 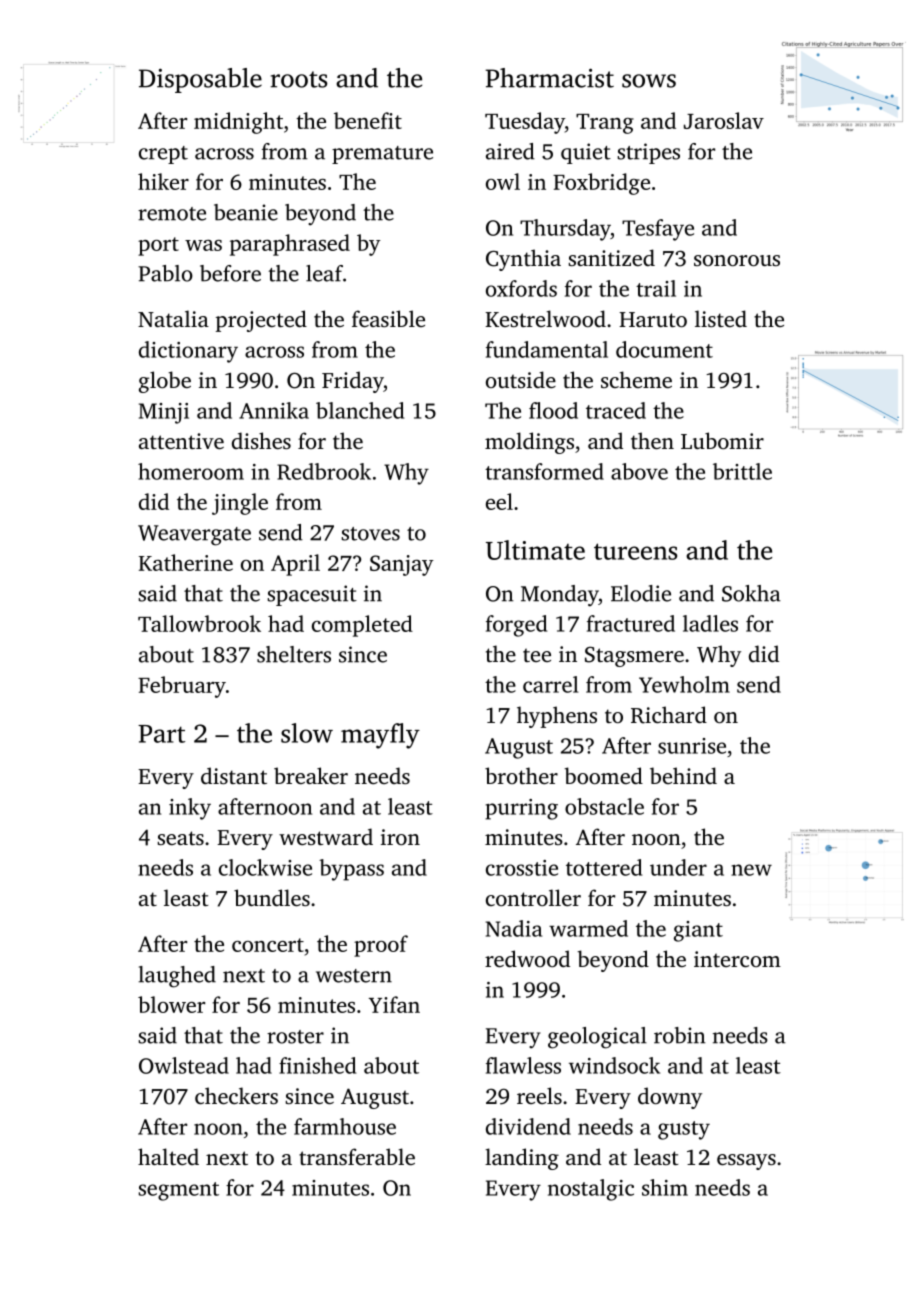 What do you see at coordinates (298, 79) in the page?
I see `roots` at bounding box center [298, 79].
